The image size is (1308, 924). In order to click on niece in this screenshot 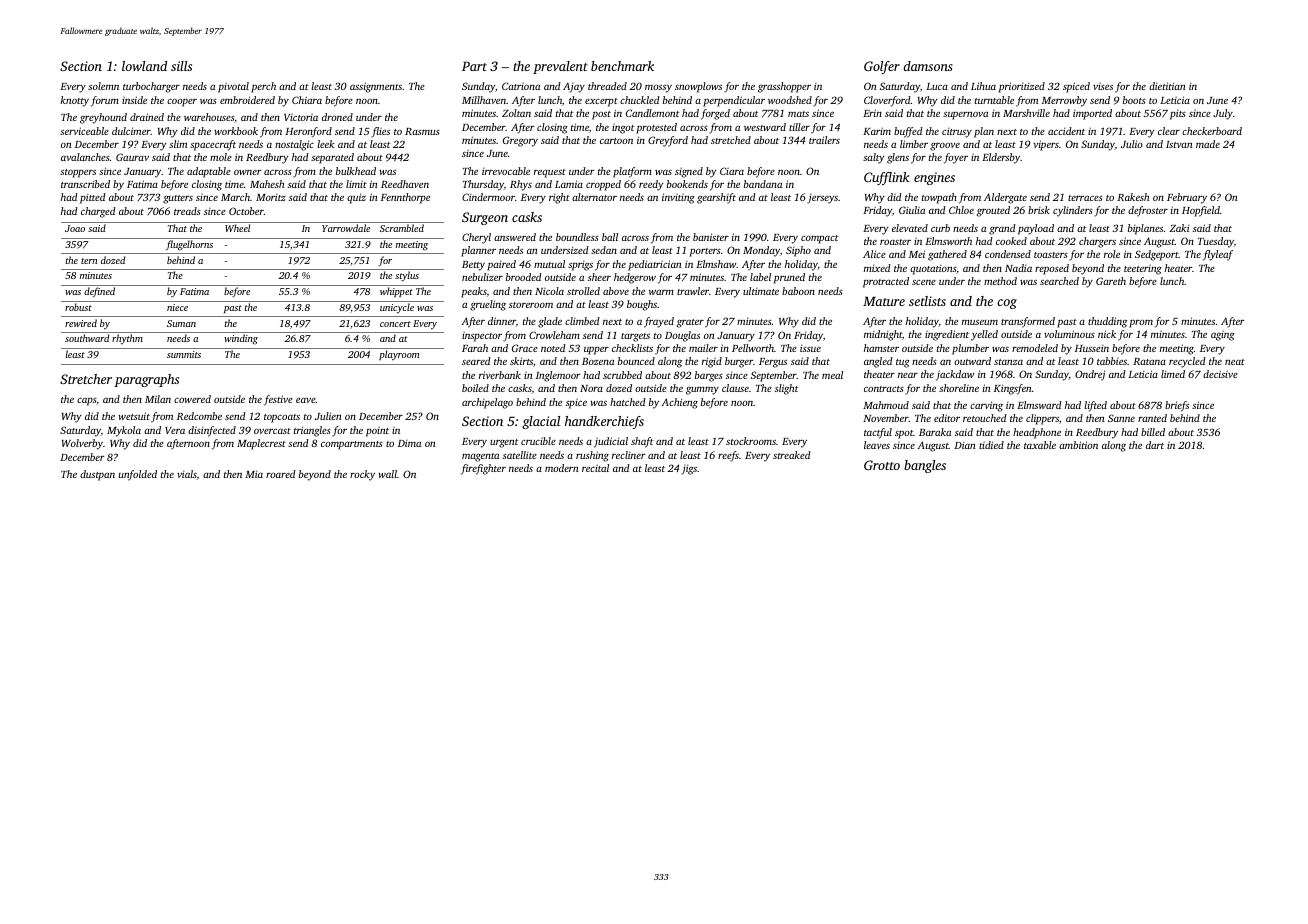, I will do `click(177, 307)`.
